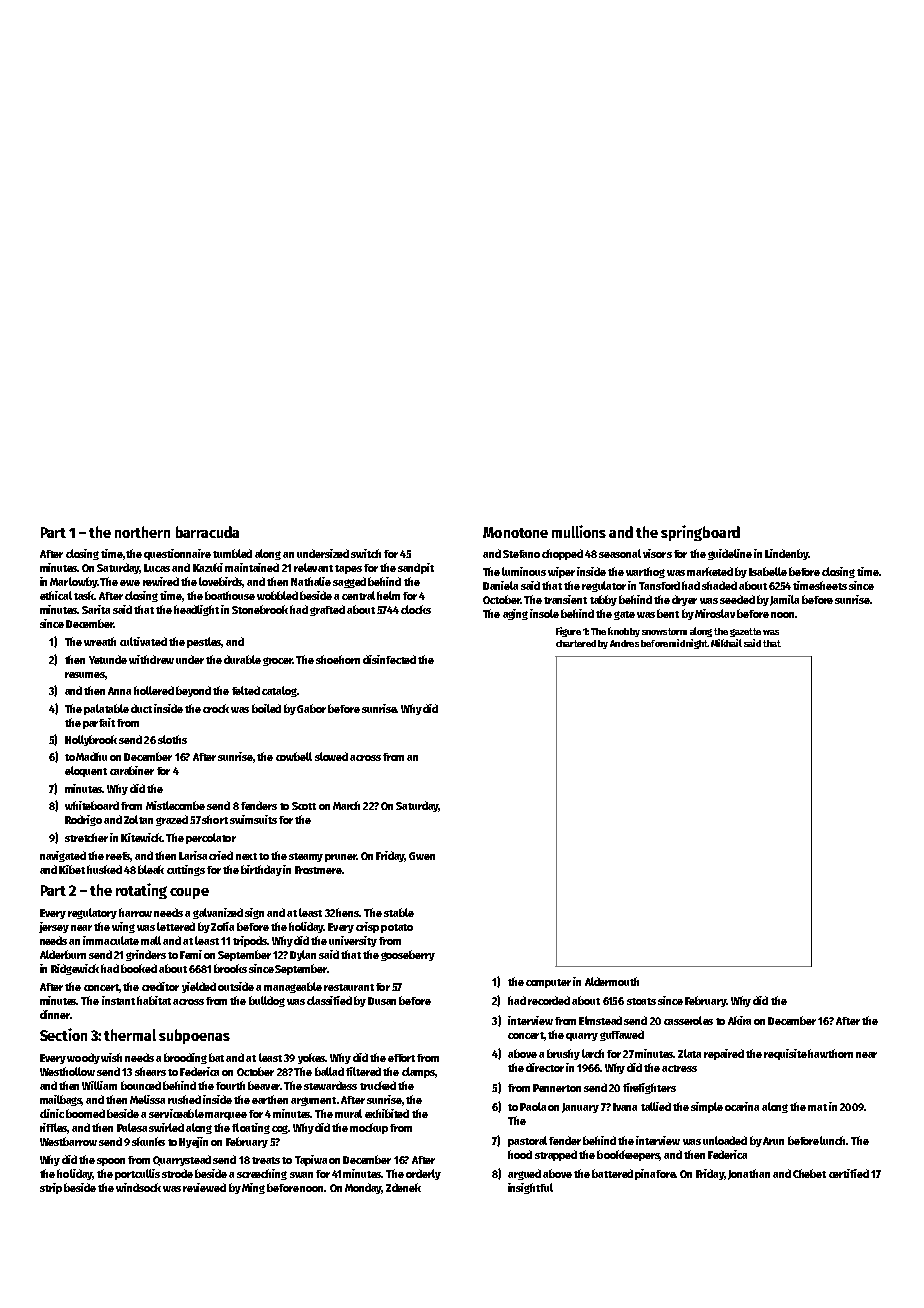 The width and height of the screenshot is (924, 1308). I want to click on Marlowby, so click(73, 582).
